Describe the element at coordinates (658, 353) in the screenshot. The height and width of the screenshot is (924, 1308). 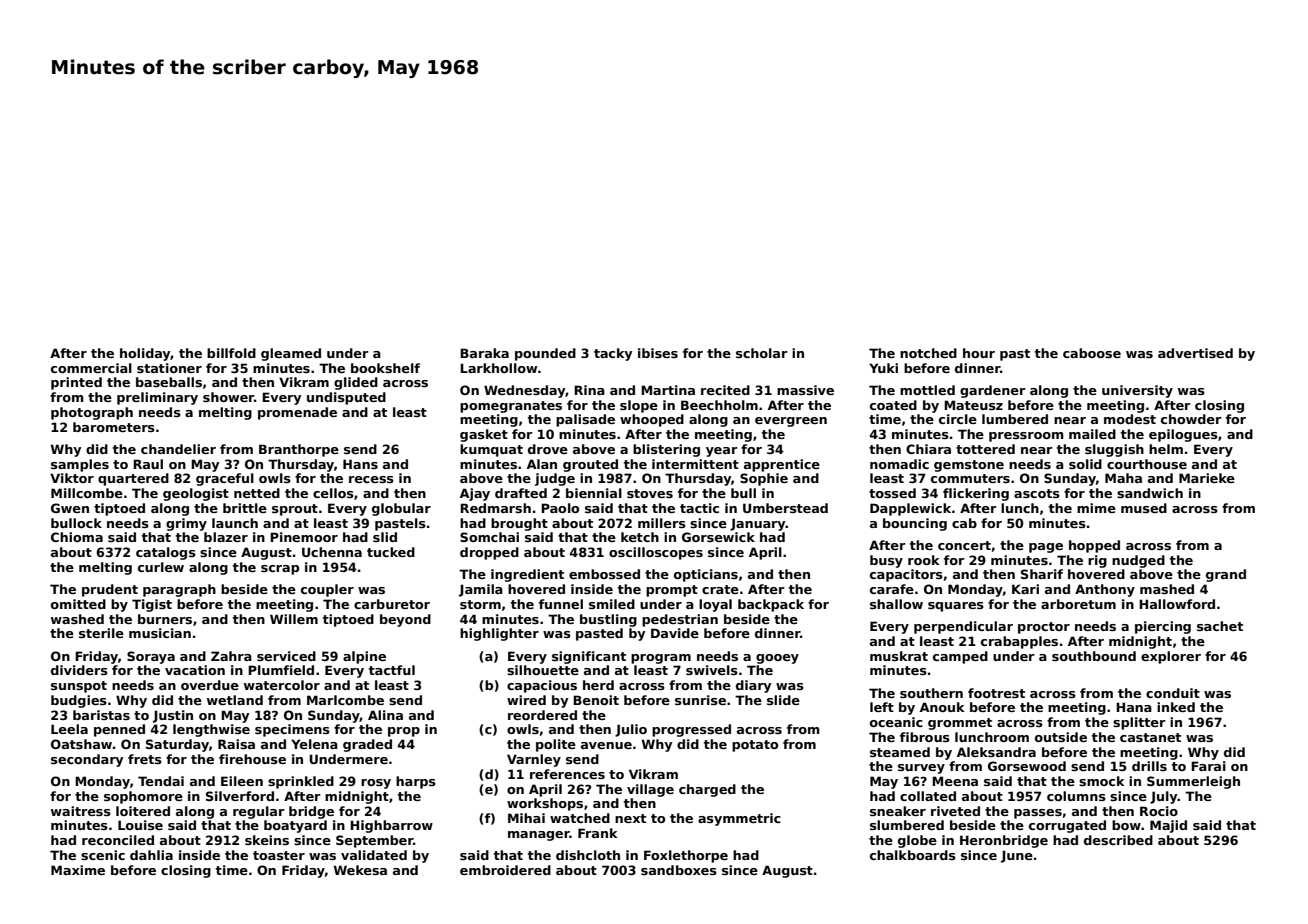
I see `ibises` at that location.
